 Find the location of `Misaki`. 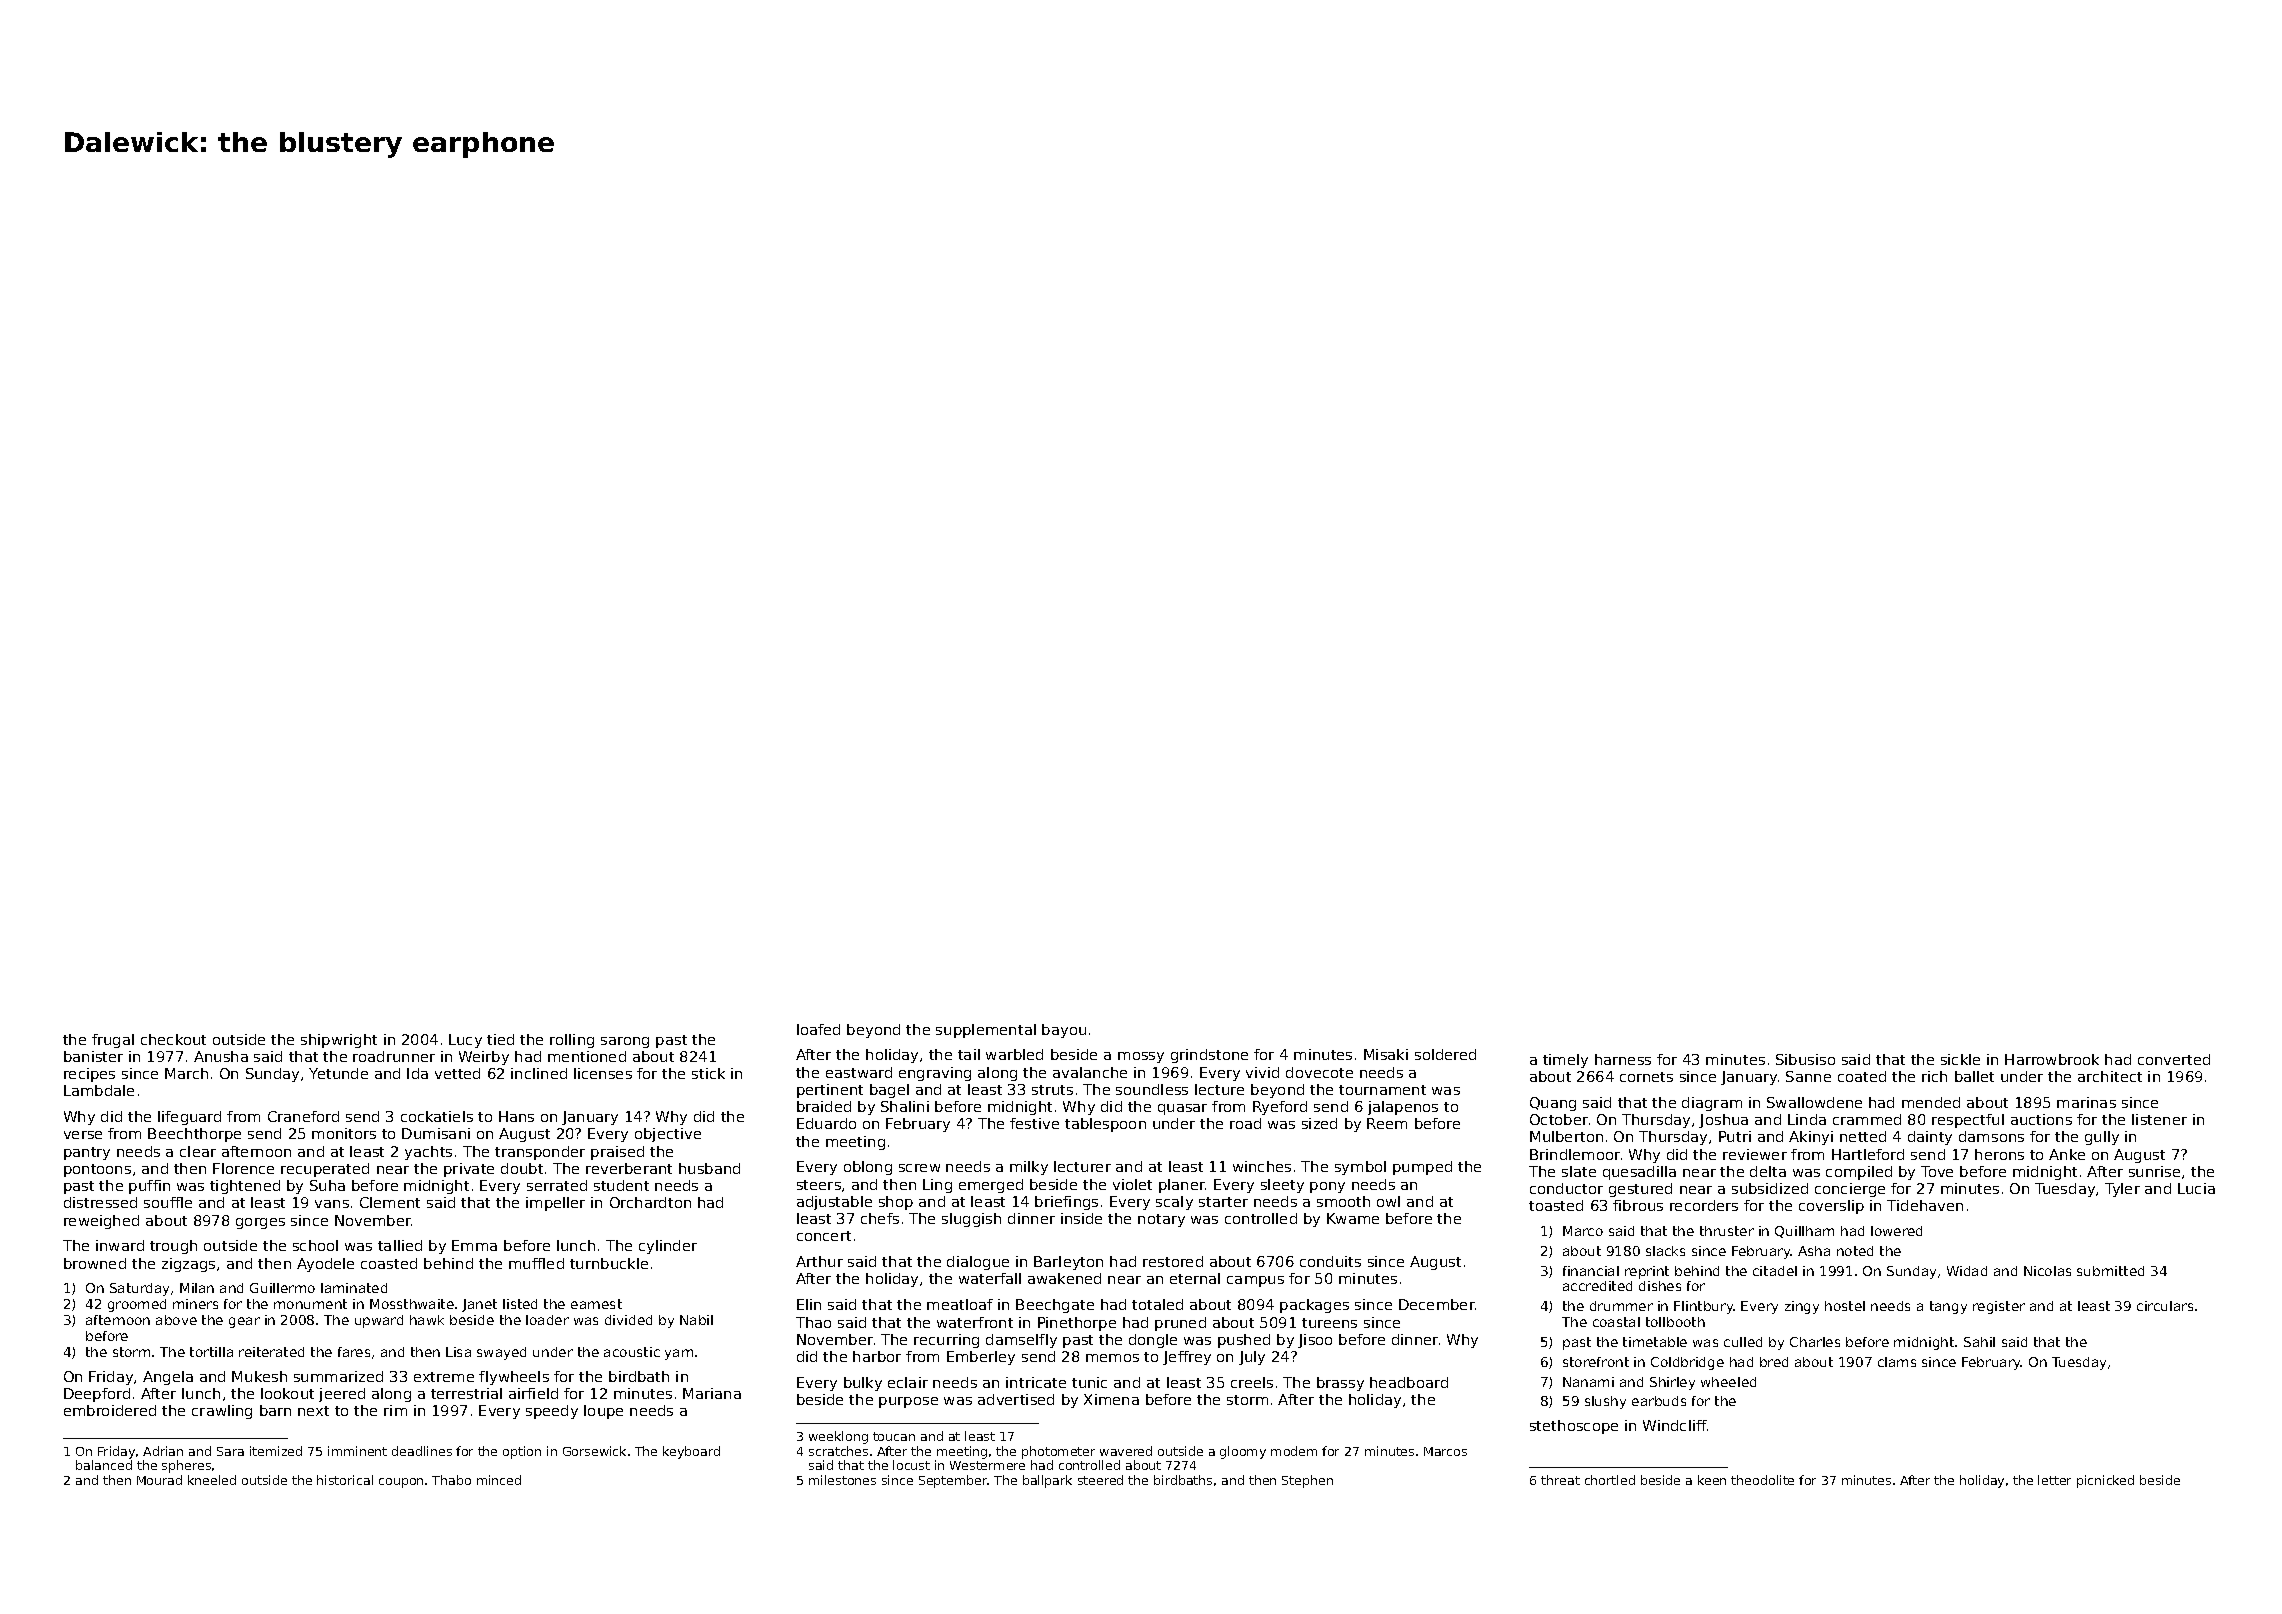

Misaki is located at coordinates (1386, 1054).
